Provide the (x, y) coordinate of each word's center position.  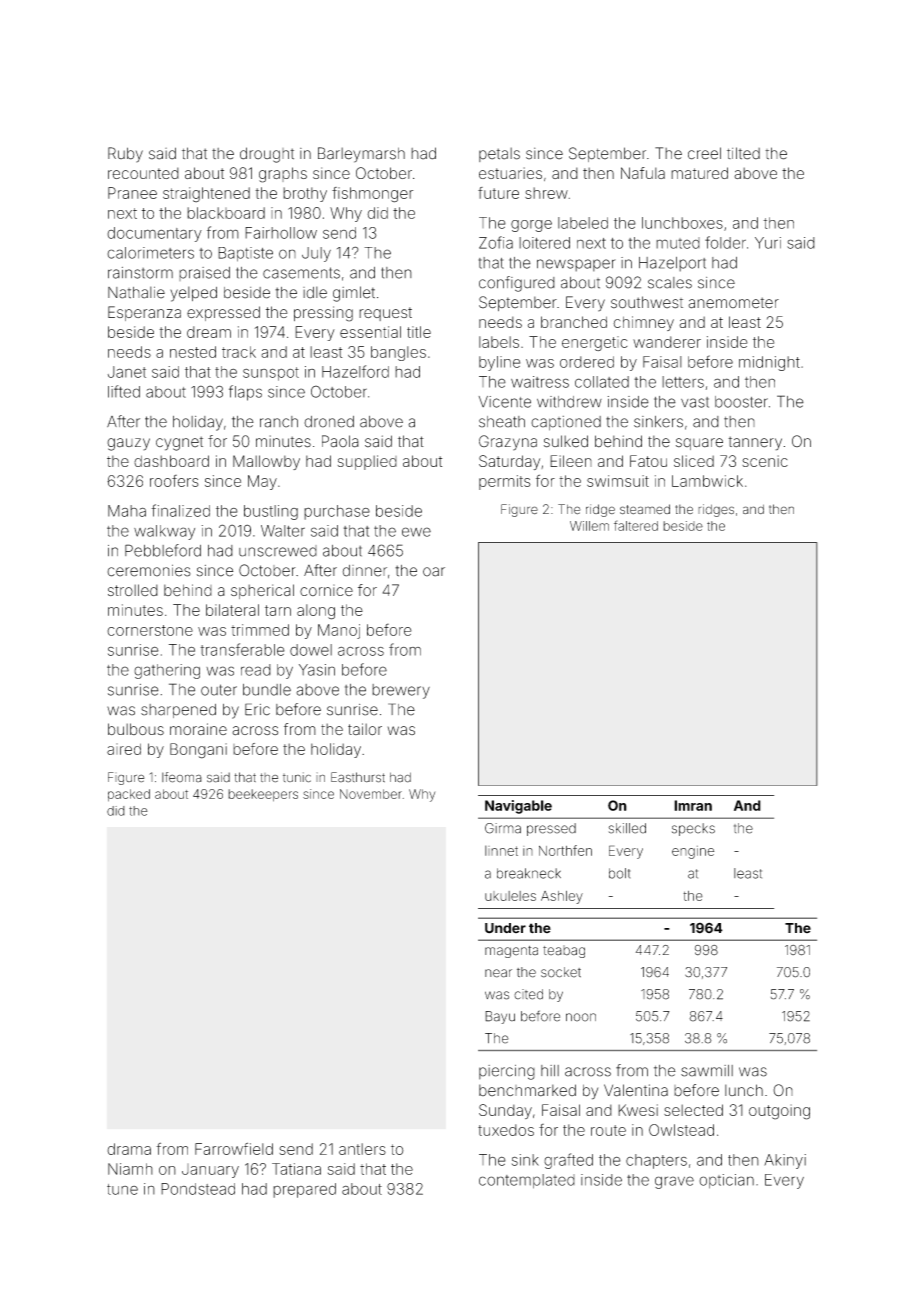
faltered (636, 525)
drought (267, 155)
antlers (362, 1149)
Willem (589, 526)
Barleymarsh (361, 155)
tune (122, 1189)
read (256, 670)
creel (704, 153)
